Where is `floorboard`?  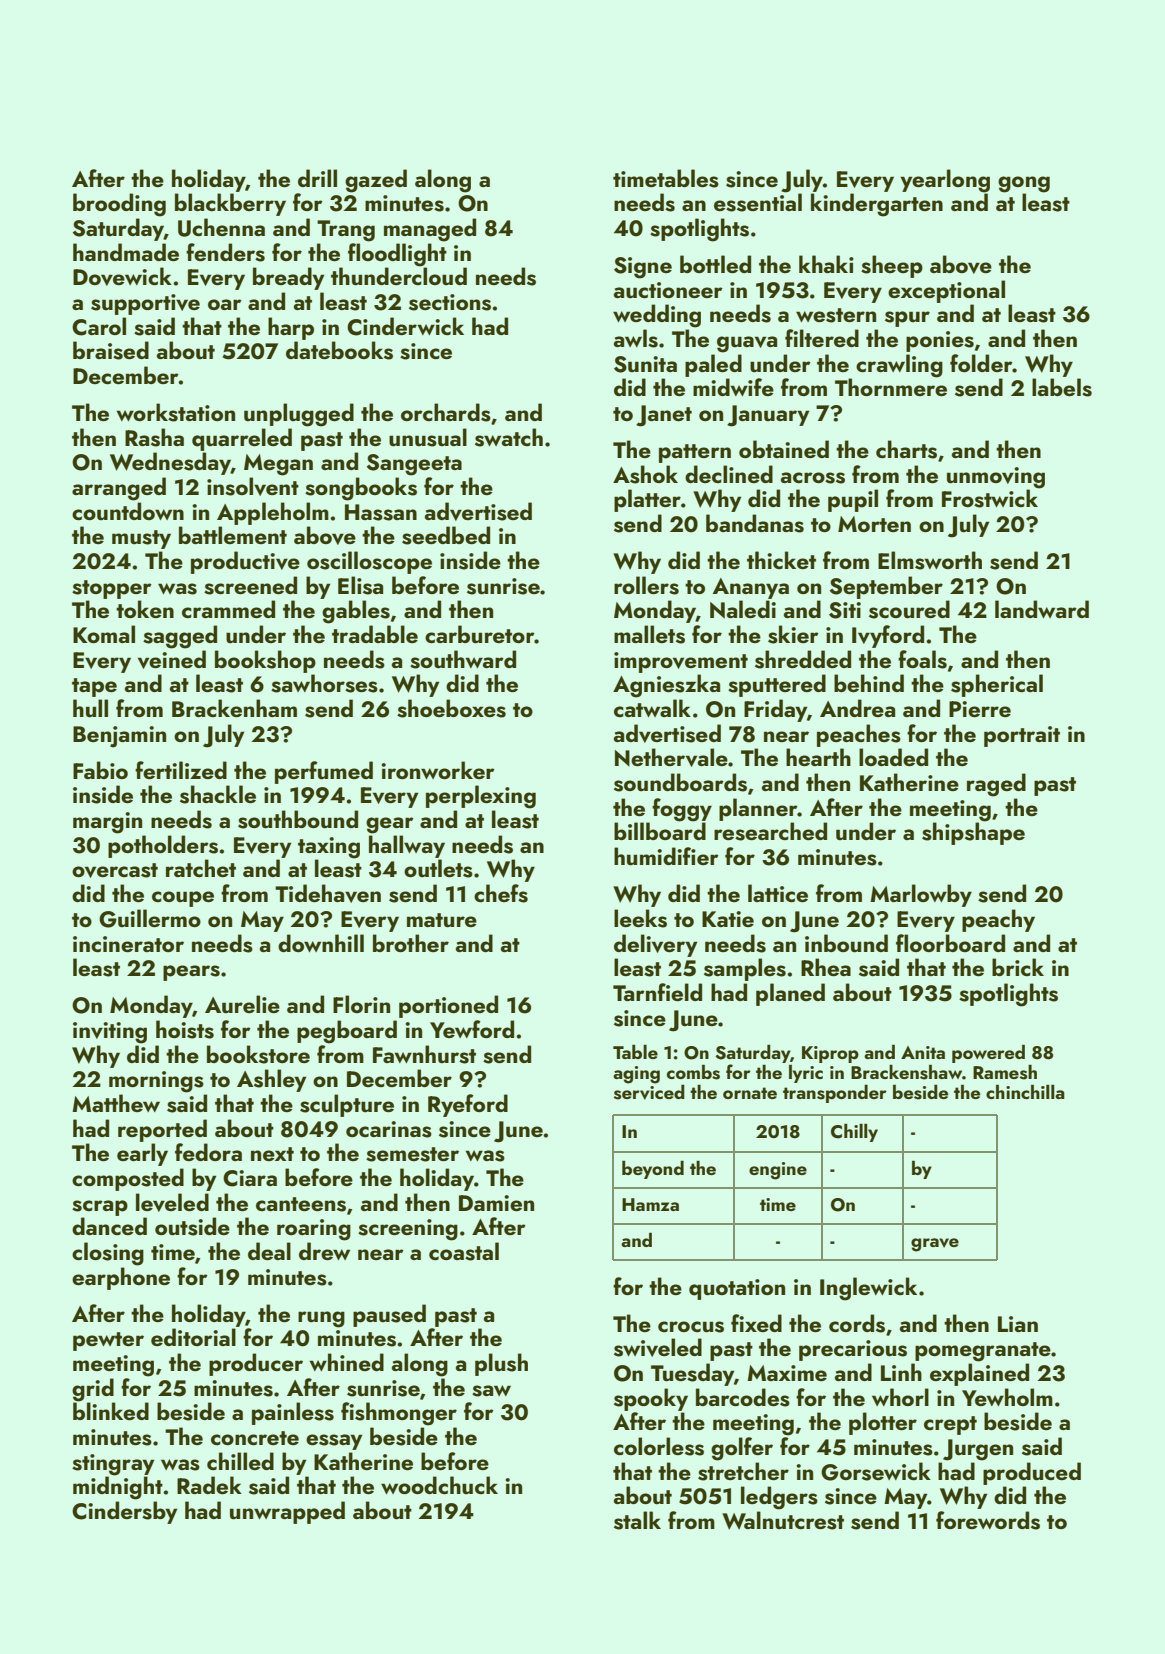
floorboard is located at coordinates (950, 943).
